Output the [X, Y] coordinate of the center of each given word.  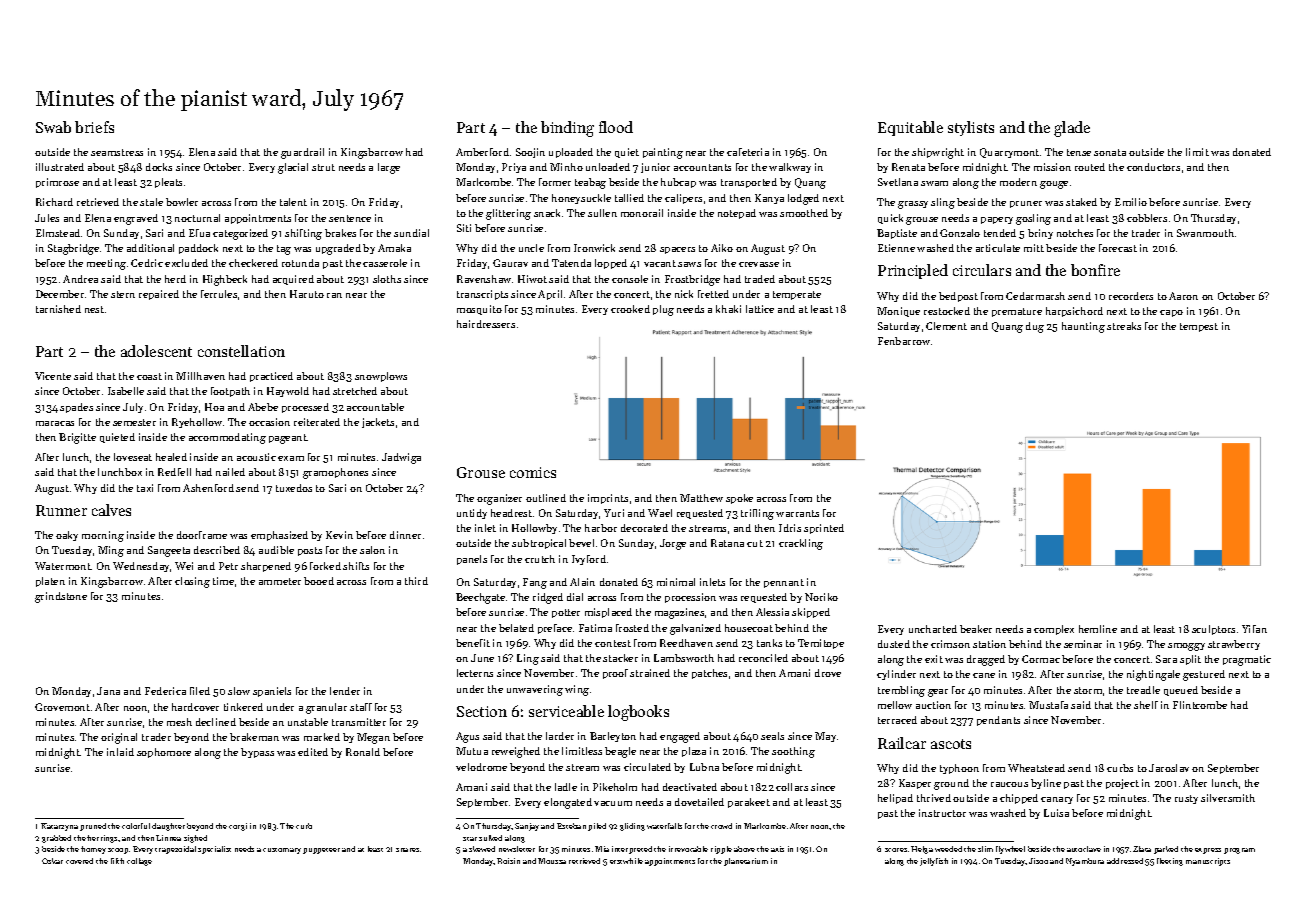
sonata [1110, 152]
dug [1035, 327]
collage [139, 862]
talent [293, 202]
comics [533, 472]
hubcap [678, 183]
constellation [241, 351]
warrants [797, 513]
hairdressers [486, 324]
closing [192, 582]
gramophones [335, 473]
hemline [1098, 629]
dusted [894, 644]
